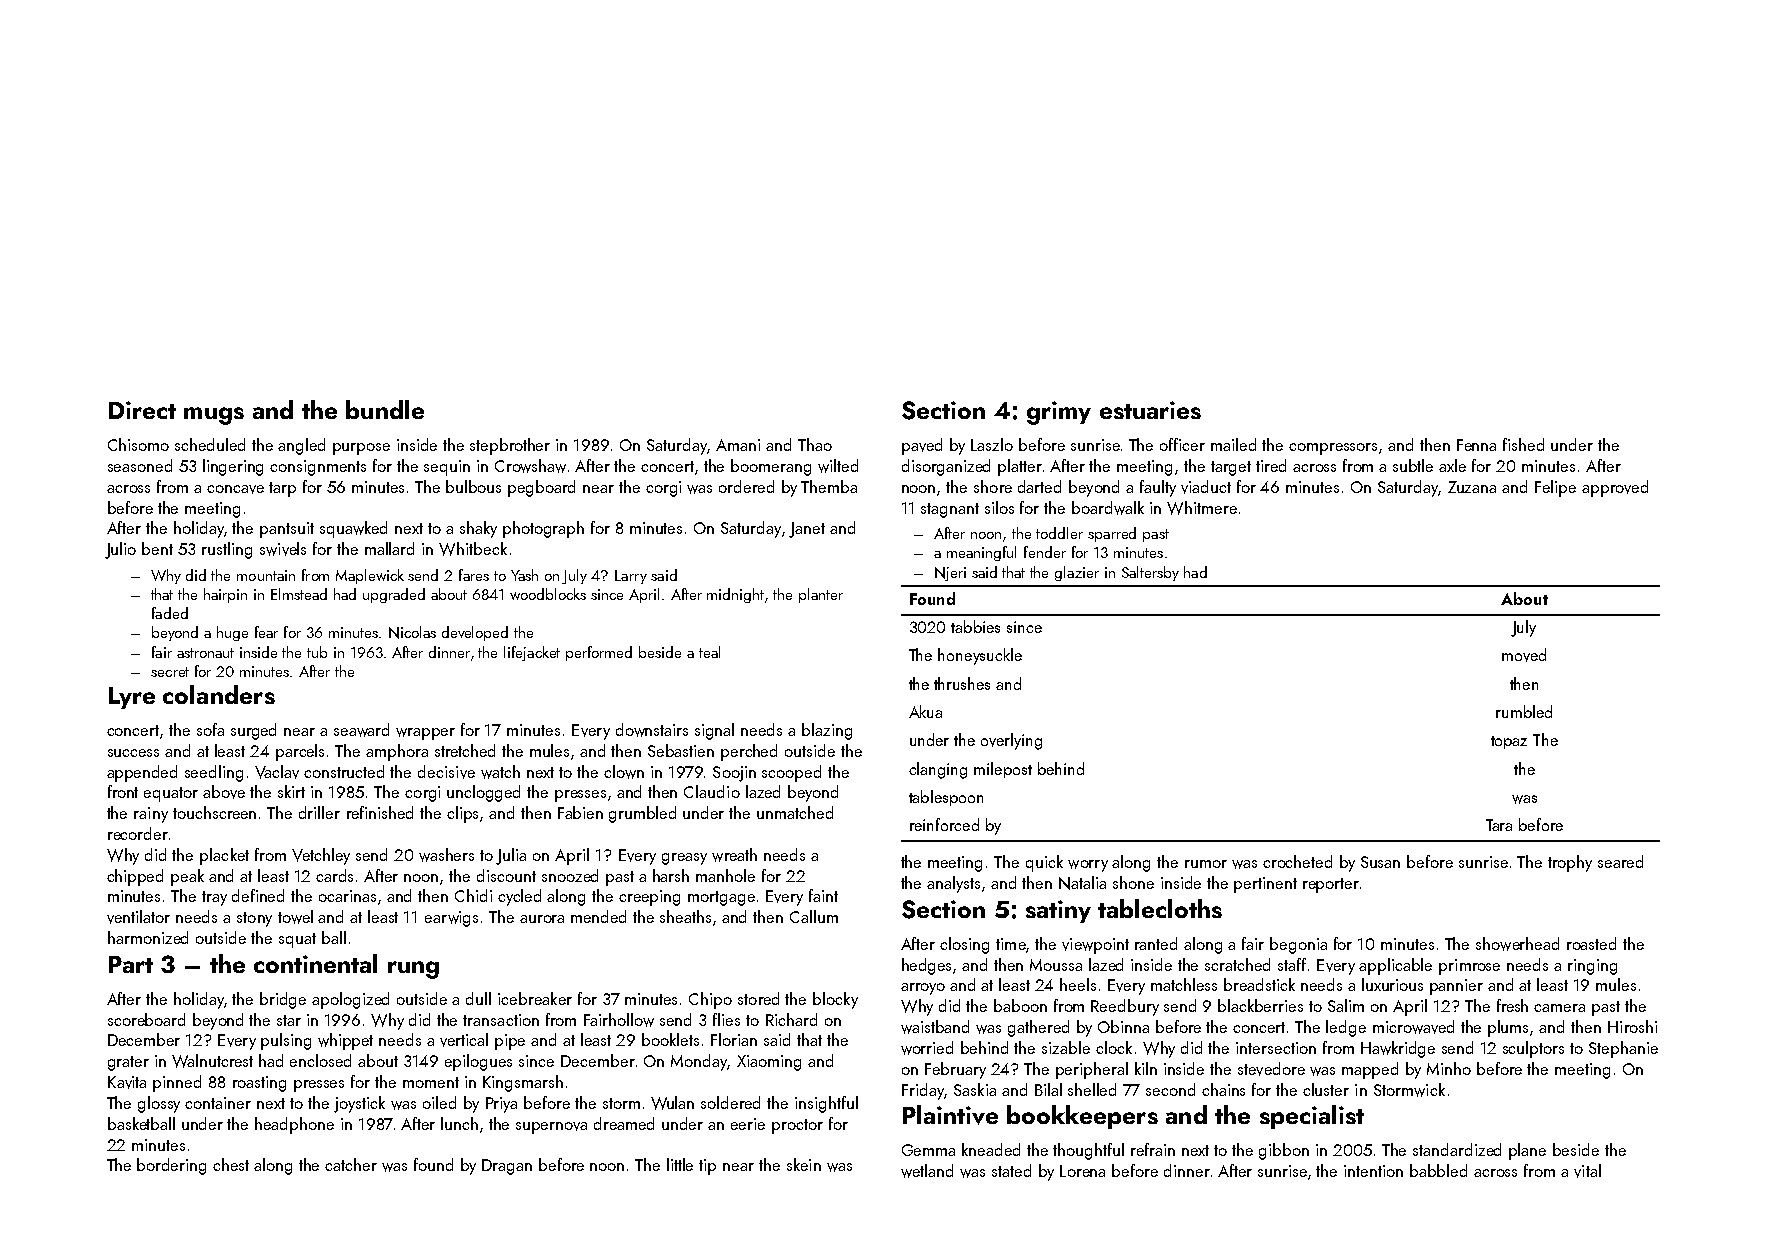 The width and height of the screenshot is (1767, 1249). What do you see at coordinates (171, 1166) in the screenshot?
I see `bordering` at bounding box center [171, 1166].
